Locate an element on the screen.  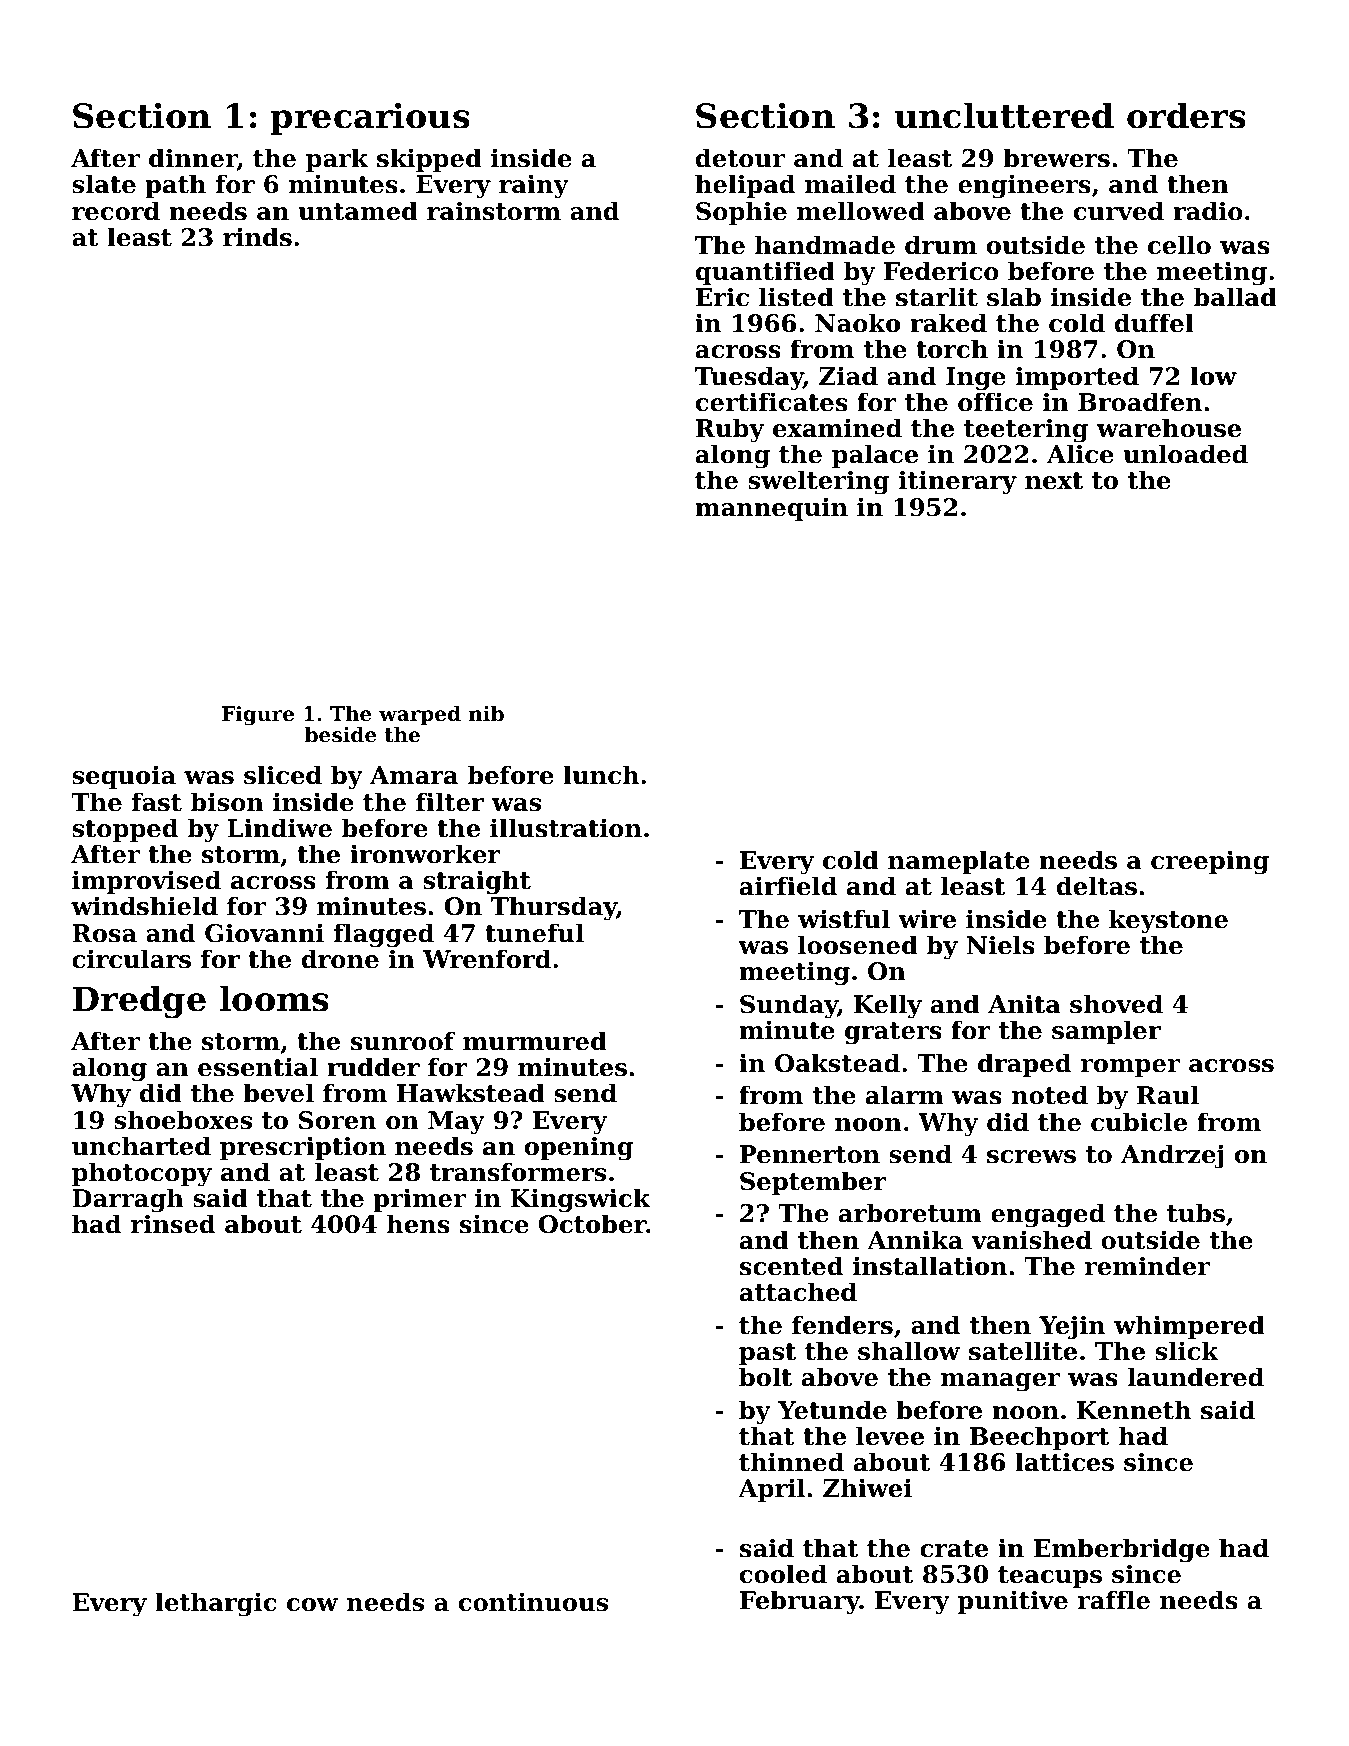
nib is located at coordinates (486, 713).
